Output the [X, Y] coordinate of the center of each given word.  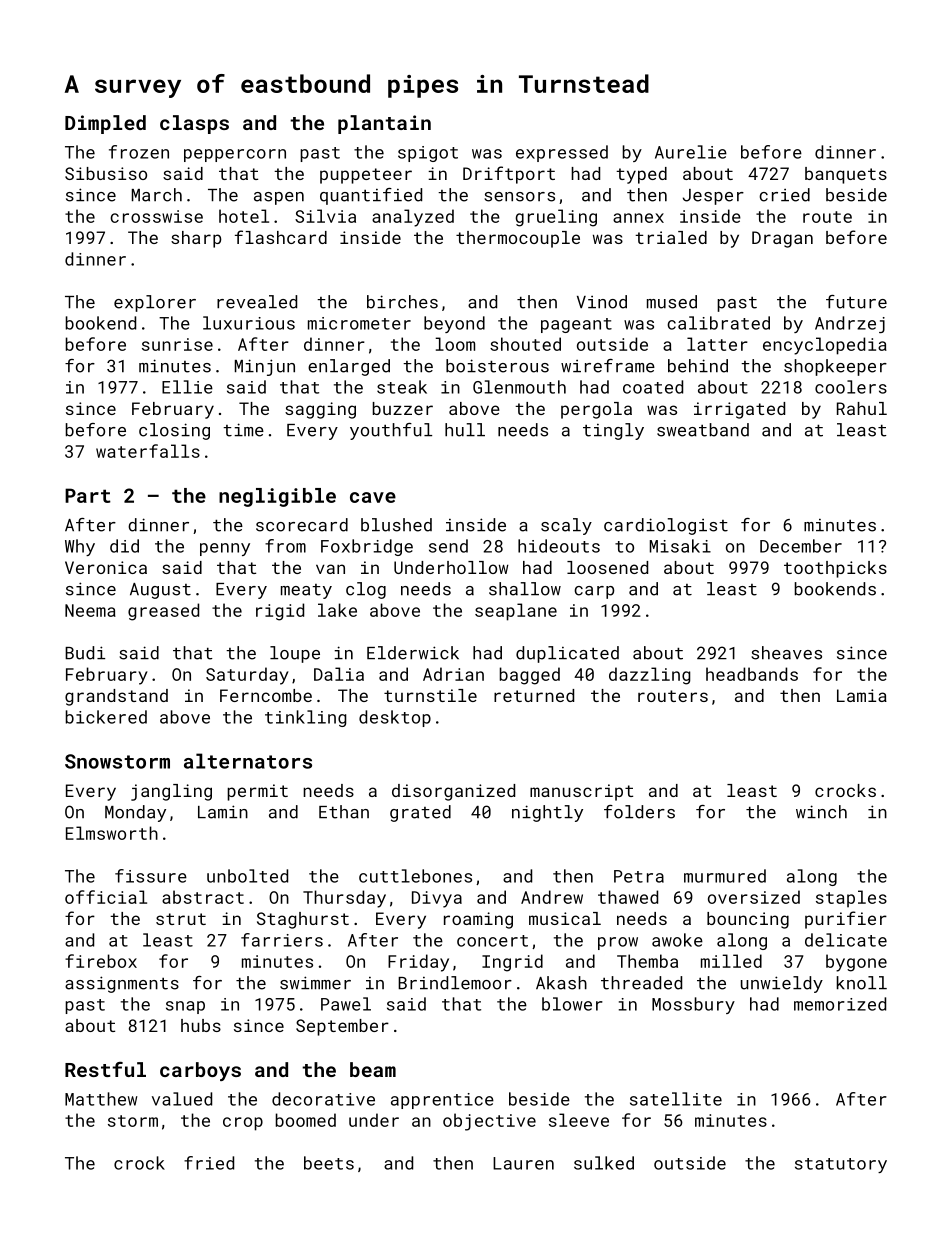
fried [209, 1163]
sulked [604, 1163]
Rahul [862, 408]
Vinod [602, 302]
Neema [90, 610]
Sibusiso [106, 173]
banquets [846, 175]
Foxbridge [367, 547]
